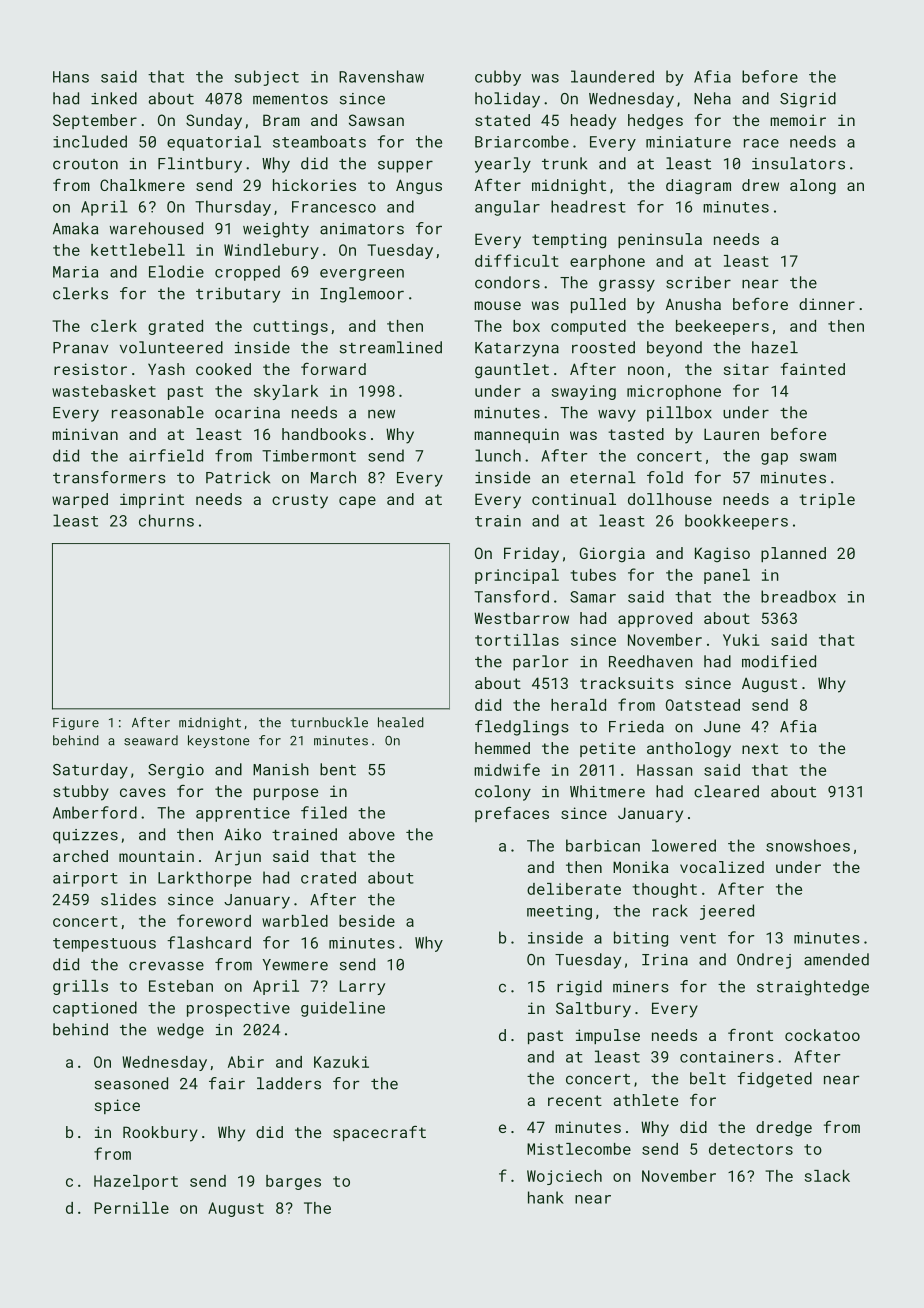 The image size is (924, 1308). What do you see at coordinates (114, 98) in the screenshot?
I see `inked` at bounding box center [114, 98].
